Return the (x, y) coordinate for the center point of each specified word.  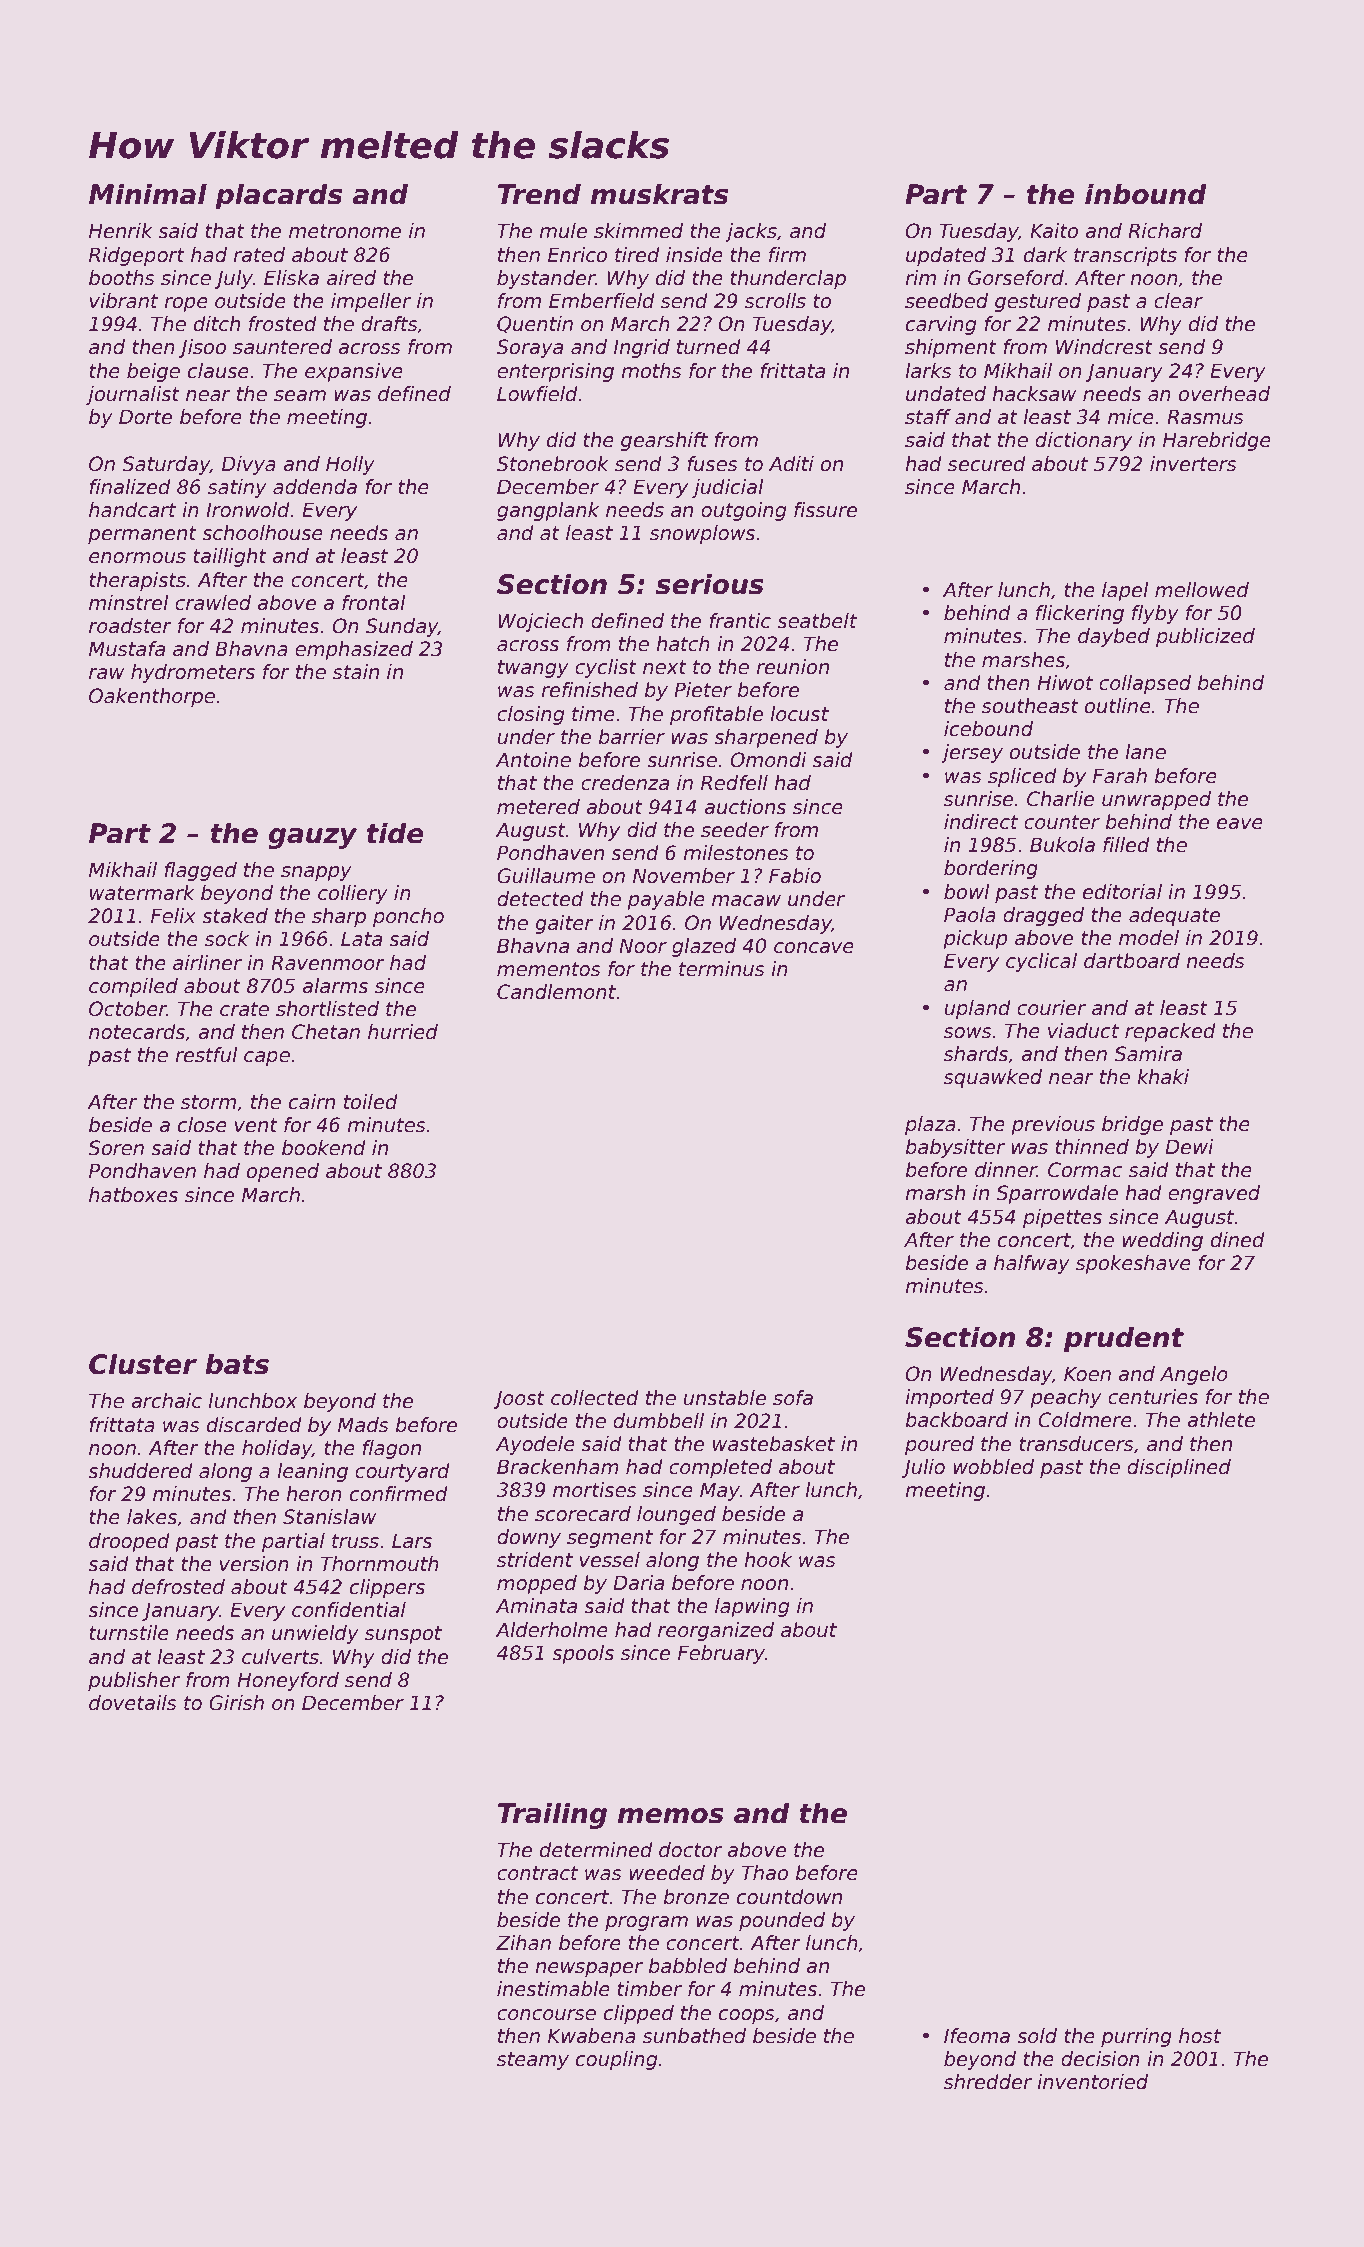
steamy (533, 2061)
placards (278, 196)
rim (920, 277)
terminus (722, 969)
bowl (967, 892)
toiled (371, 1102)
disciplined (1179, 1468)
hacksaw (1034, 394)
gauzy (312, 838)
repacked (1170, 1032)
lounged (676, 1515)
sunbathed (694, 2036)
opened (283, 1172)
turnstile (129, 1633)
